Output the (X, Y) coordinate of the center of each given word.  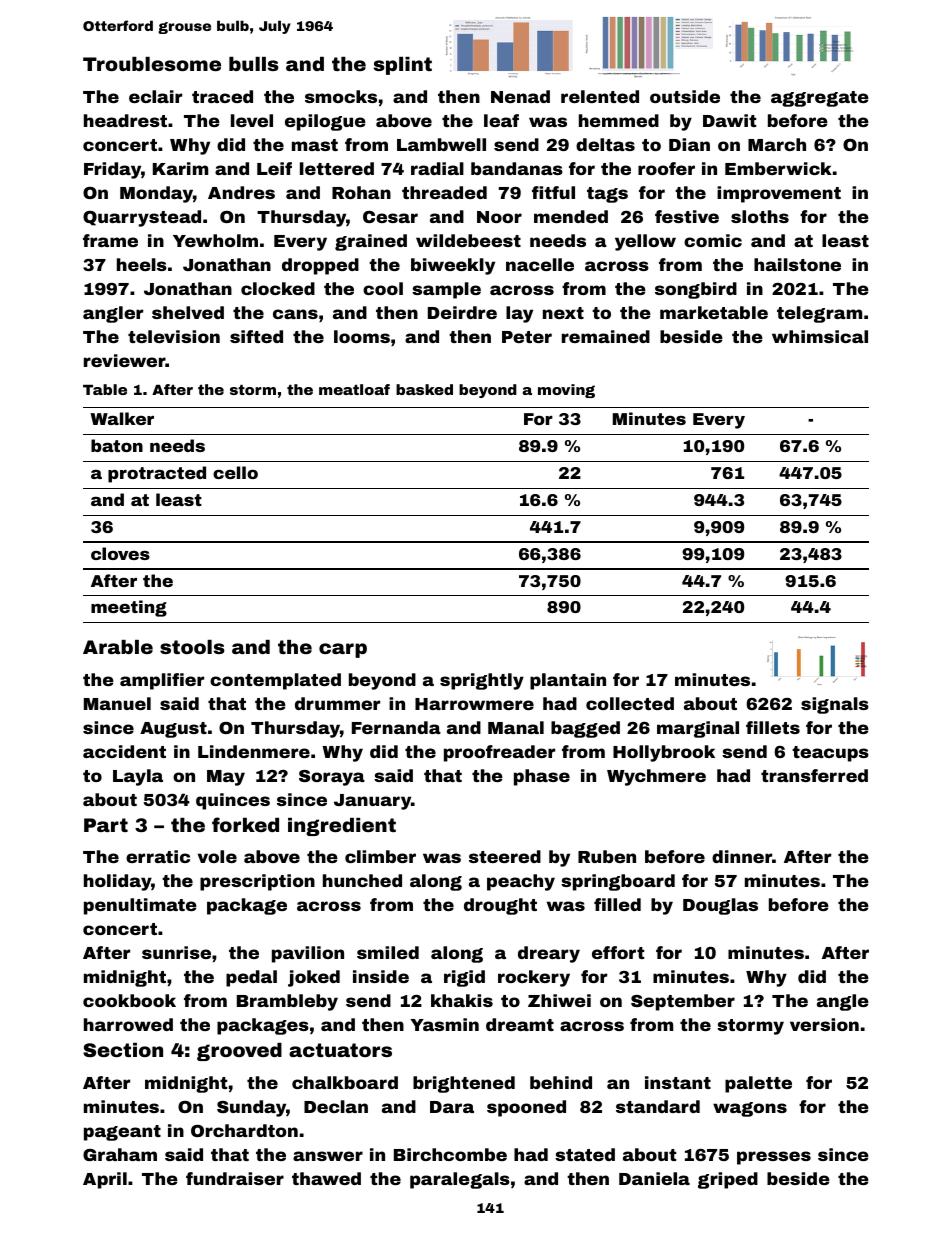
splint (403, 66)
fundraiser (235, 1178)
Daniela (654, 1178)
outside (685, 96)
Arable (118, 647)
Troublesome (152, 64)
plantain (568, 681)
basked (424, 389)
